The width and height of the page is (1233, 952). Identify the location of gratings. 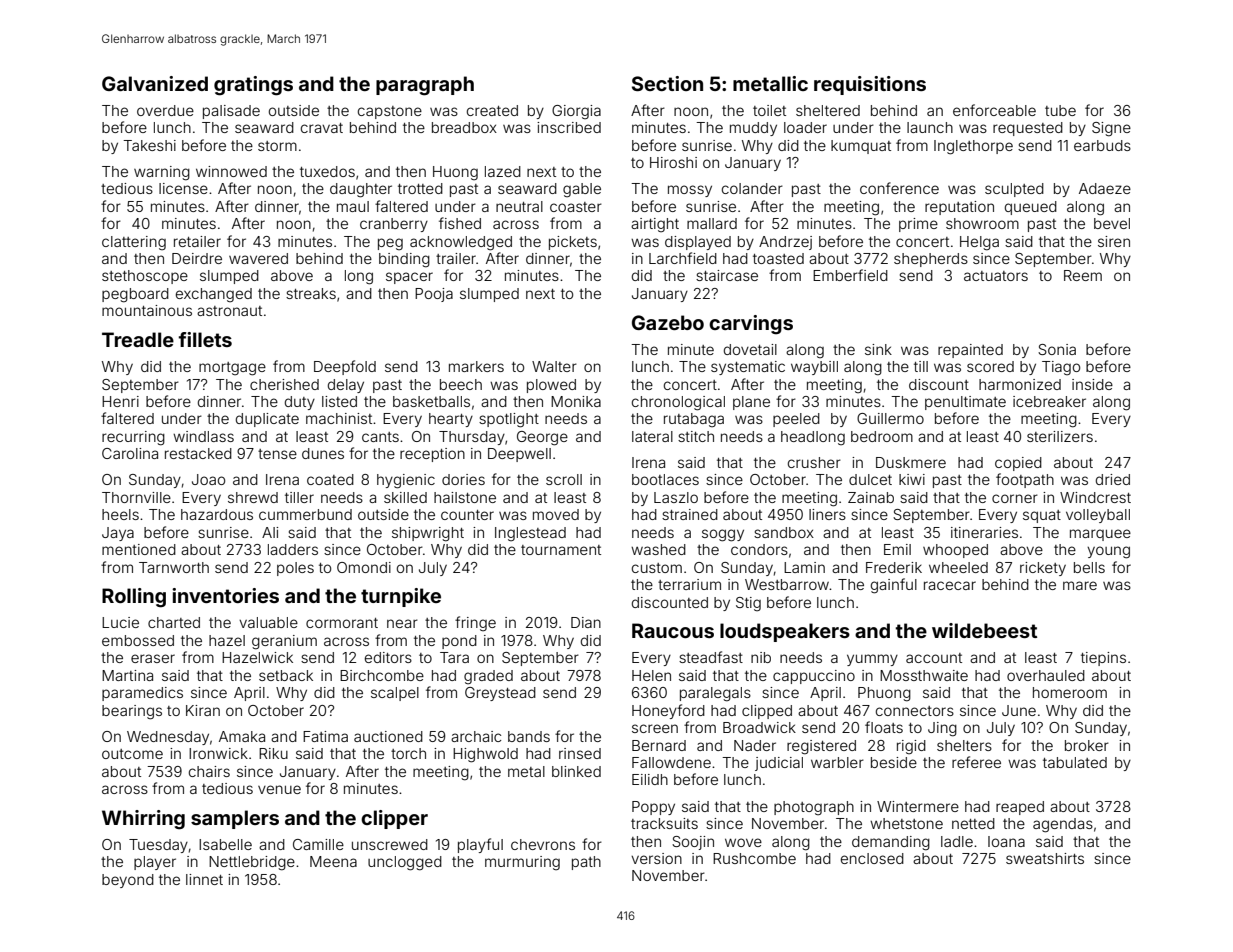
(253, 86).
